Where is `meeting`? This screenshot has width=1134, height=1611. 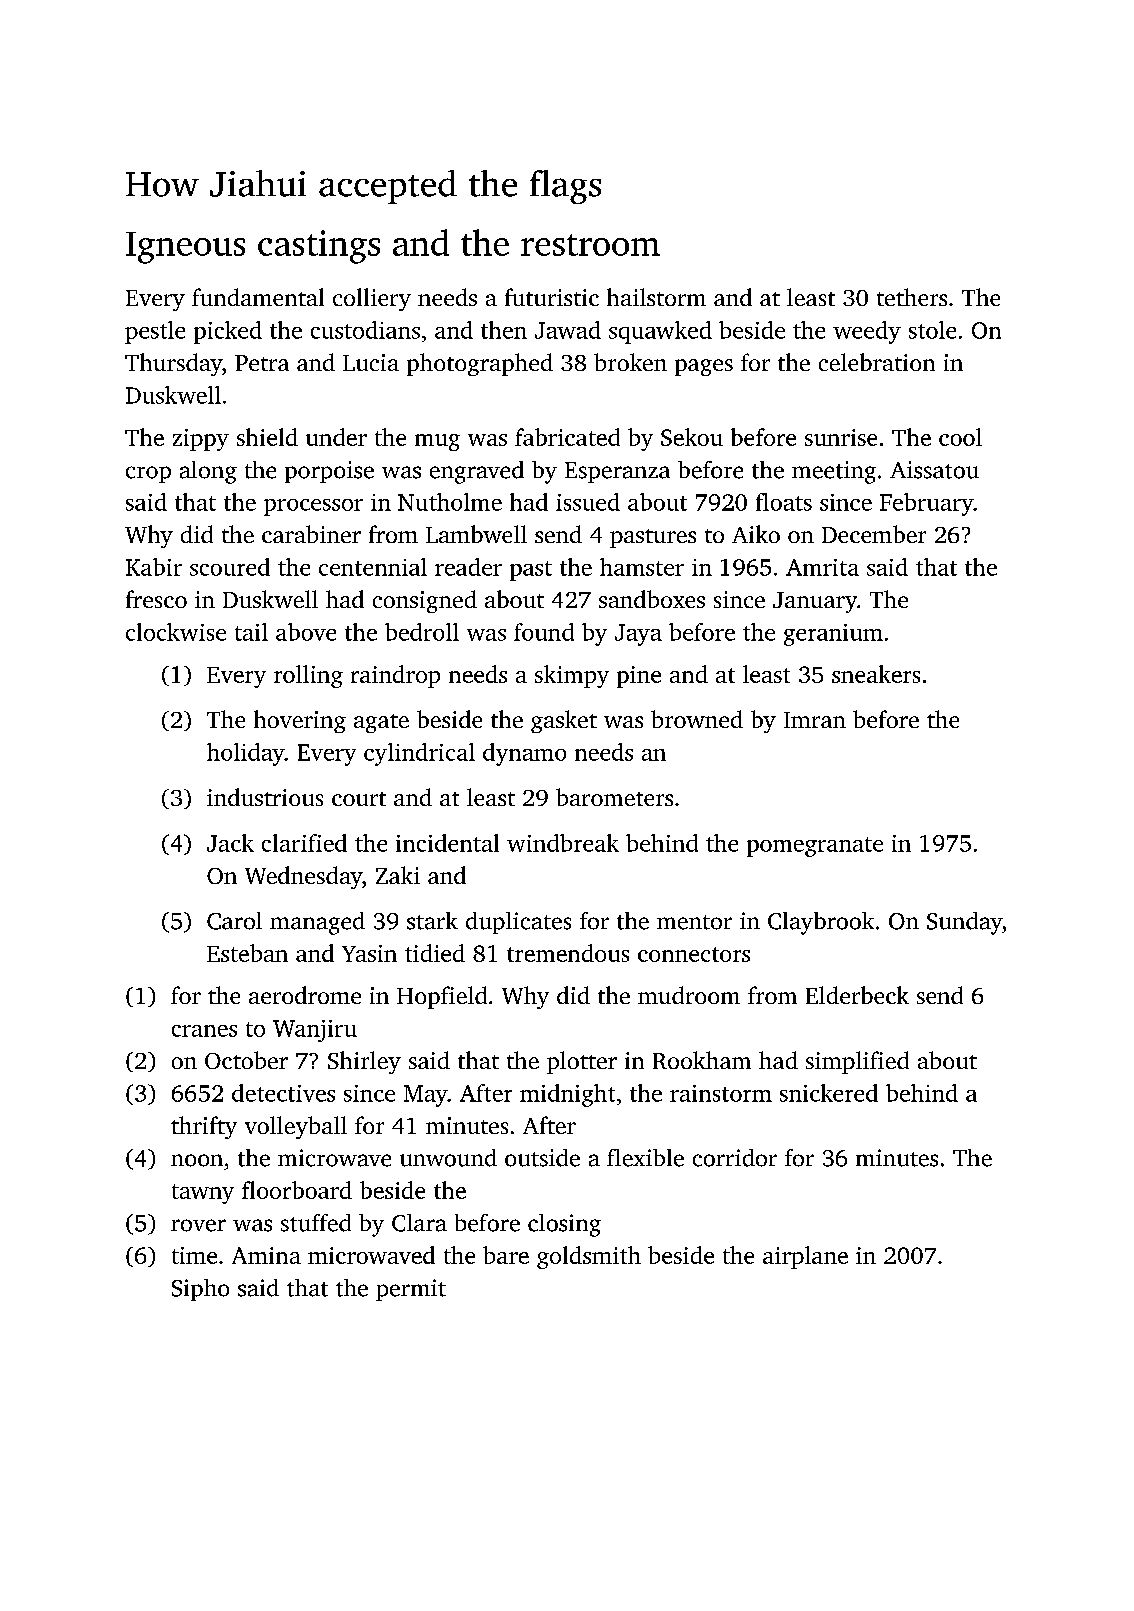
meeting is located at coordinates (834, 472).
